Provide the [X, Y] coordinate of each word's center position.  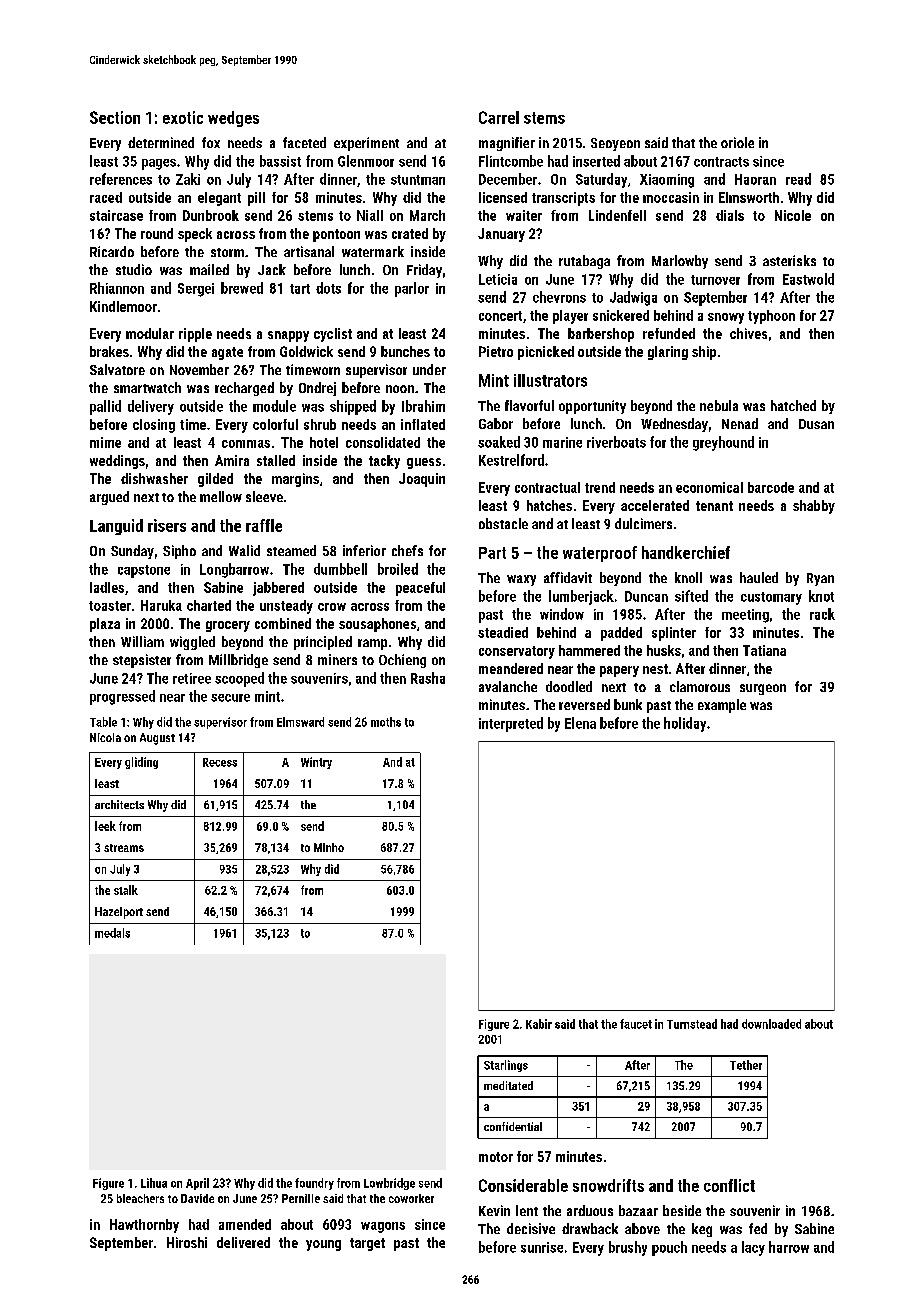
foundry [314, 1184]
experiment [366, 144]
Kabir [539, 1024]
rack [822, 614]
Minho [329, 847]
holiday [685, 724]
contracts [721, 162]
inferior [364, 550]
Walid [244, 550]
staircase [116, 215]
